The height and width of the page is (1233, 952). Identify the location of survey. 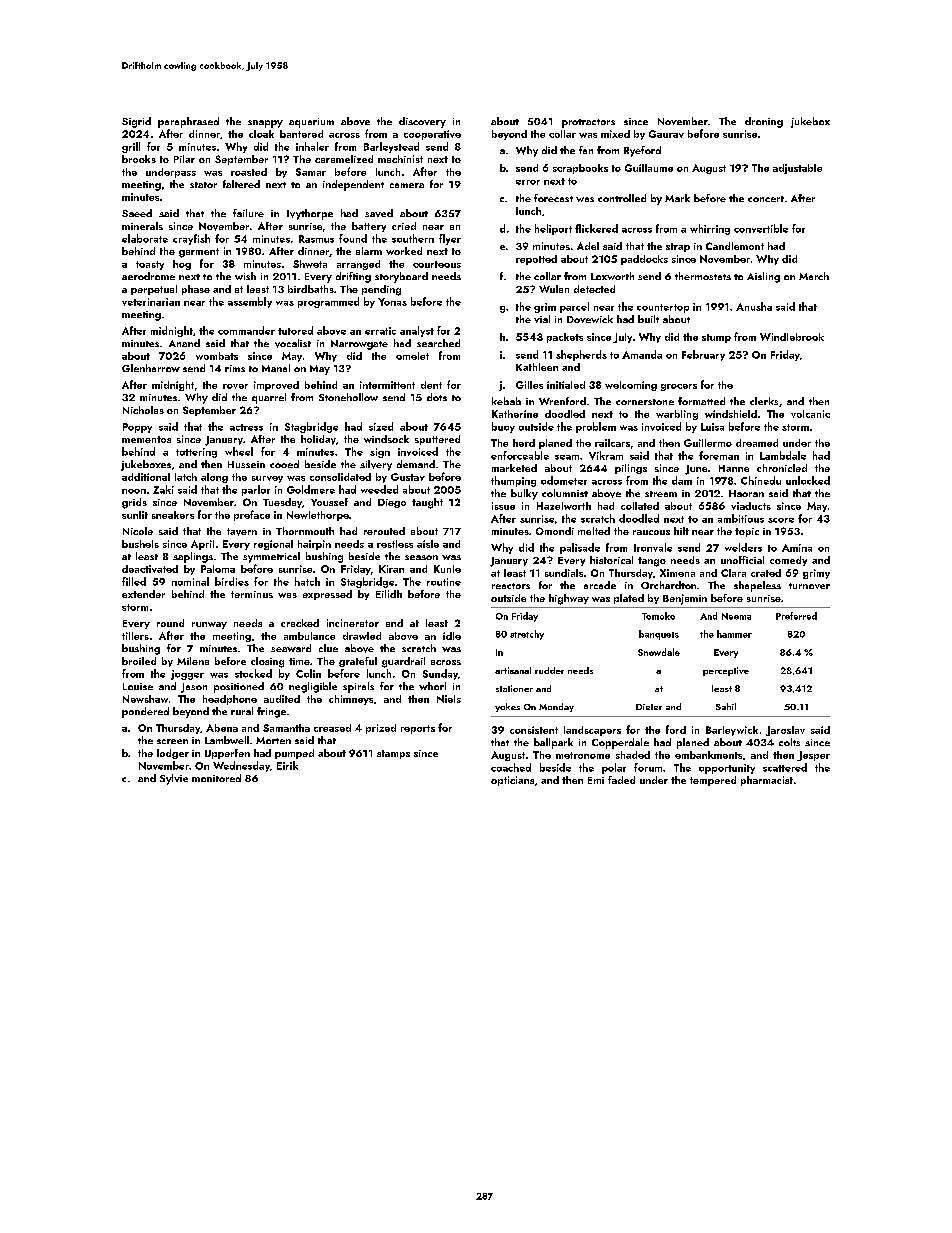
(267, 479).
